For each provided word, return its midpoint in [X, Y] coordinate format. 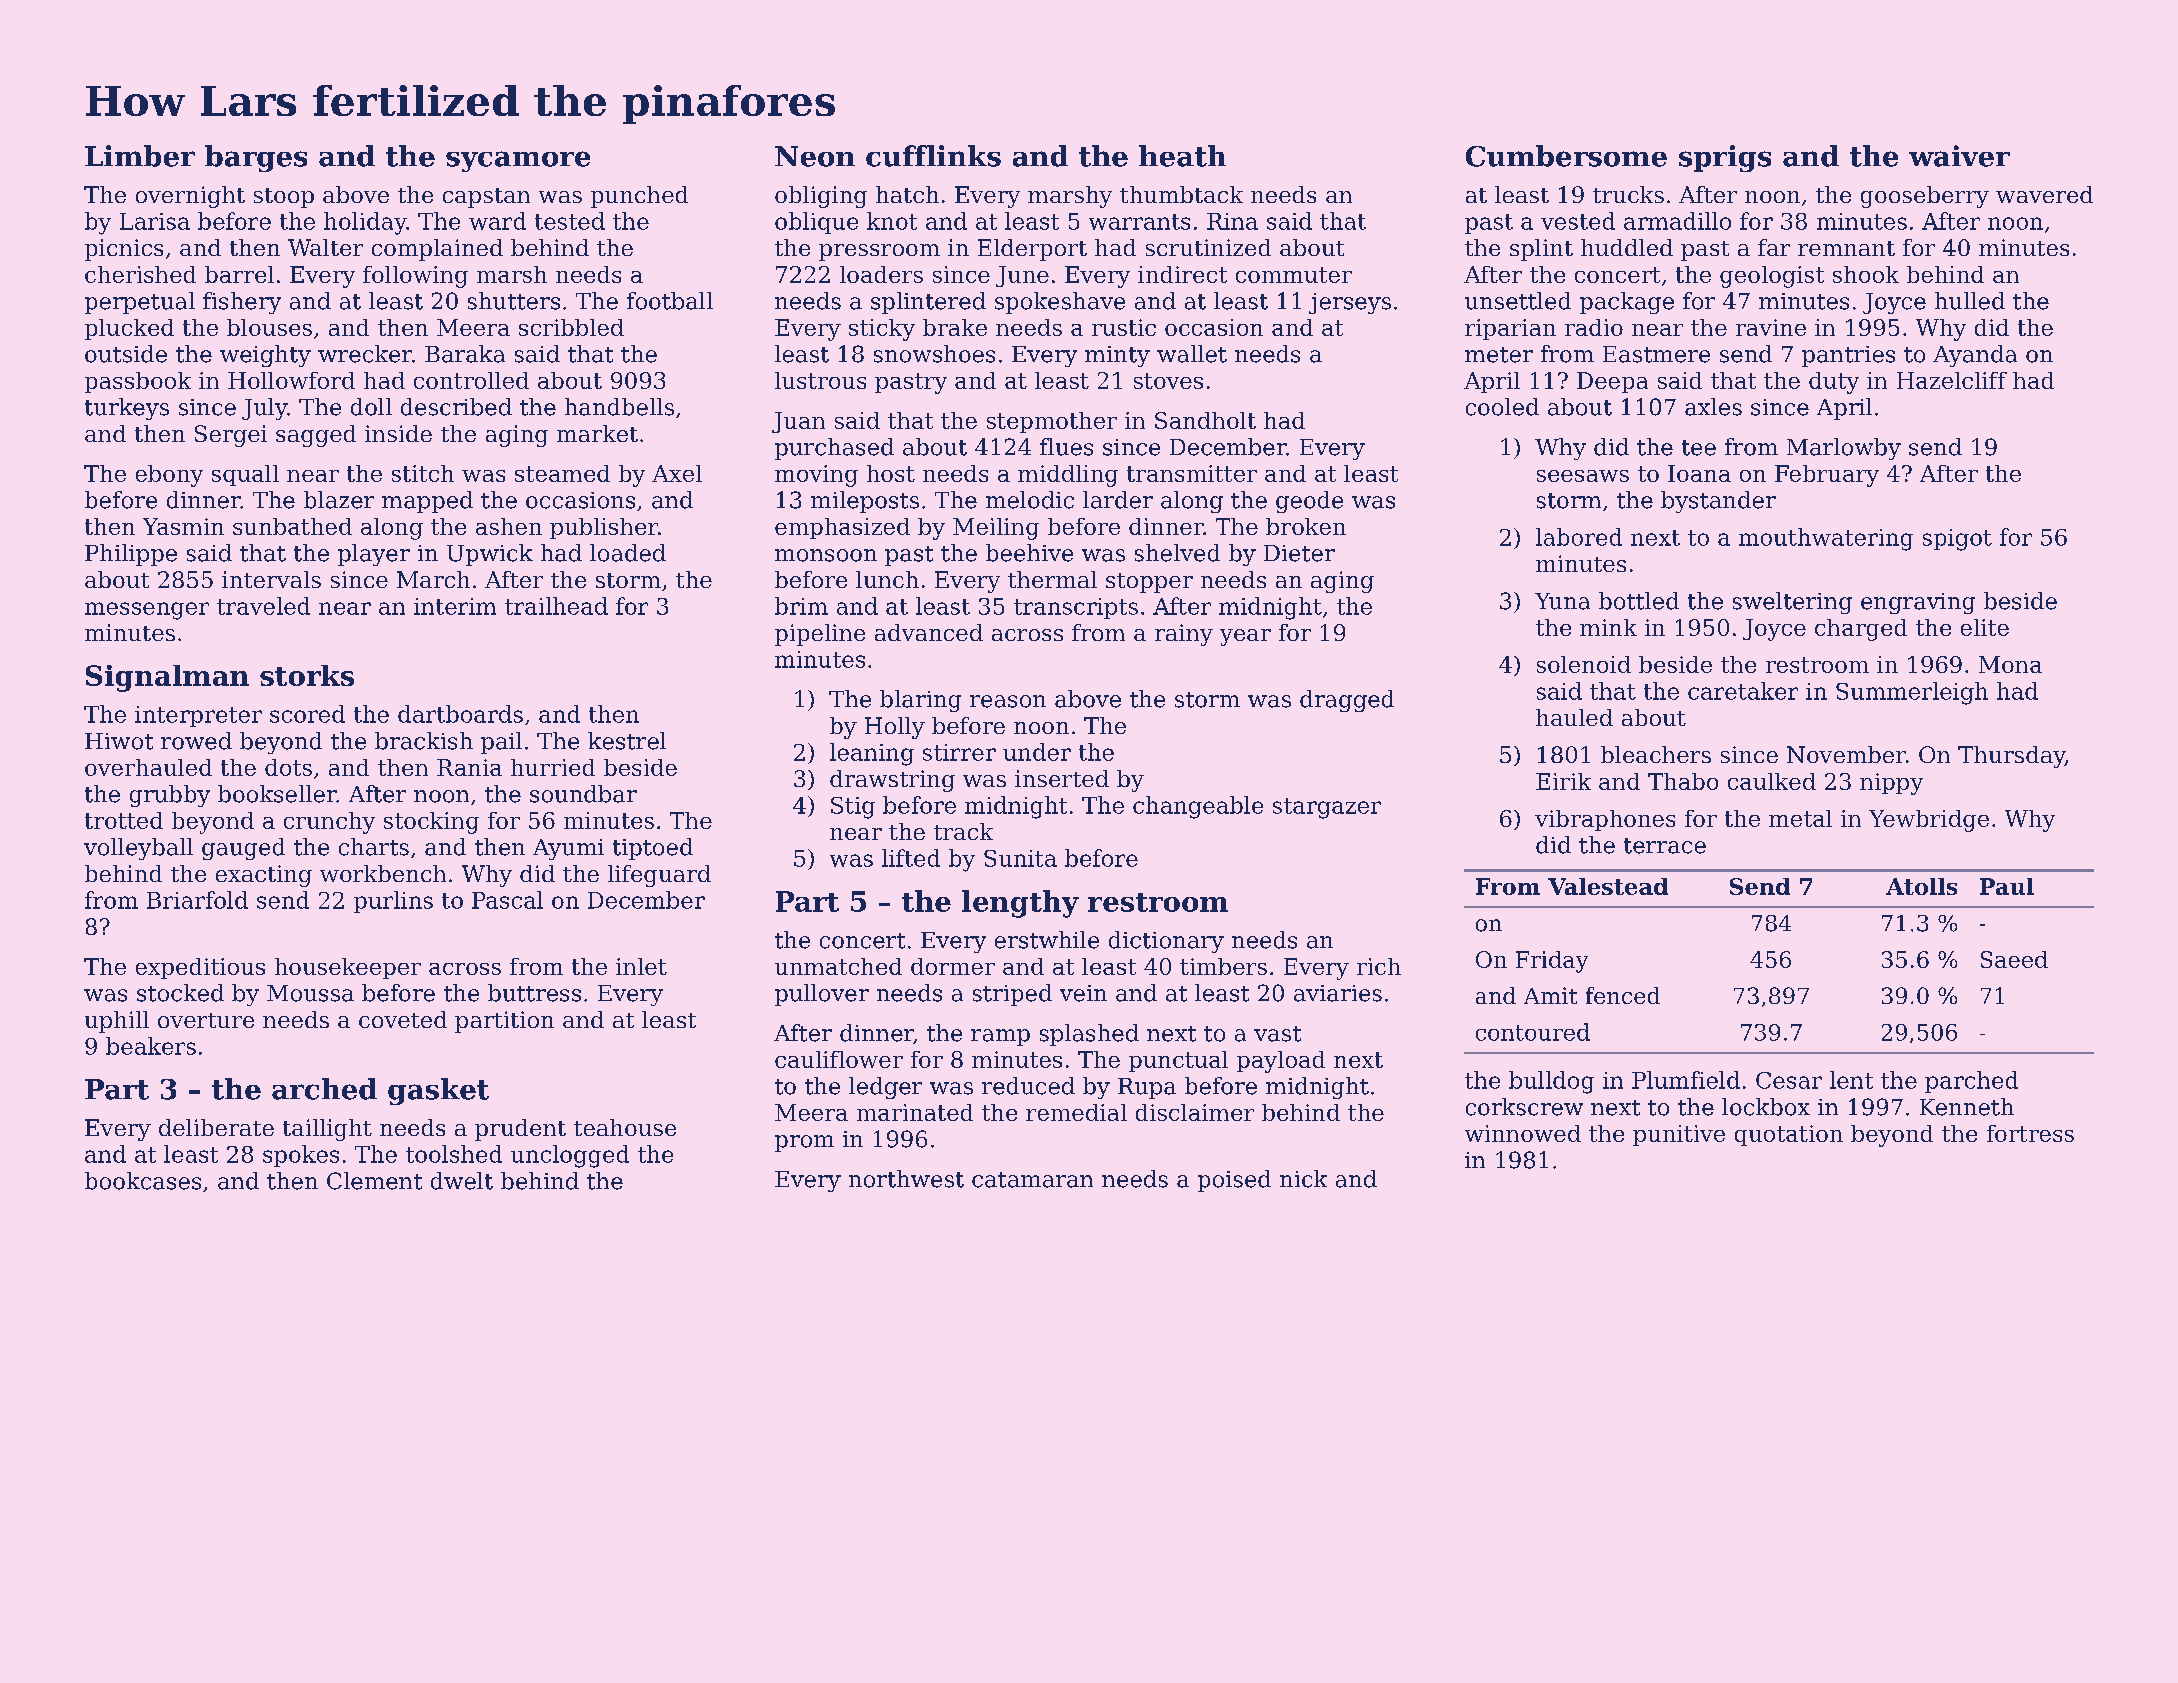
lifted [911, 858]
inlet [641, 966]
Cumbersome [1566, 156]
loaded [628, 553]
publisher [604, 528]
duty [1834, 383]
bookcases [143, 1181]
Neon [815, 156]
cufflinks [933, 156]
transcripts [1076, 608]
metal [1800, 818]
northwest [906, 1179]
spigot [1957, 540]
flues [1066, 447]
